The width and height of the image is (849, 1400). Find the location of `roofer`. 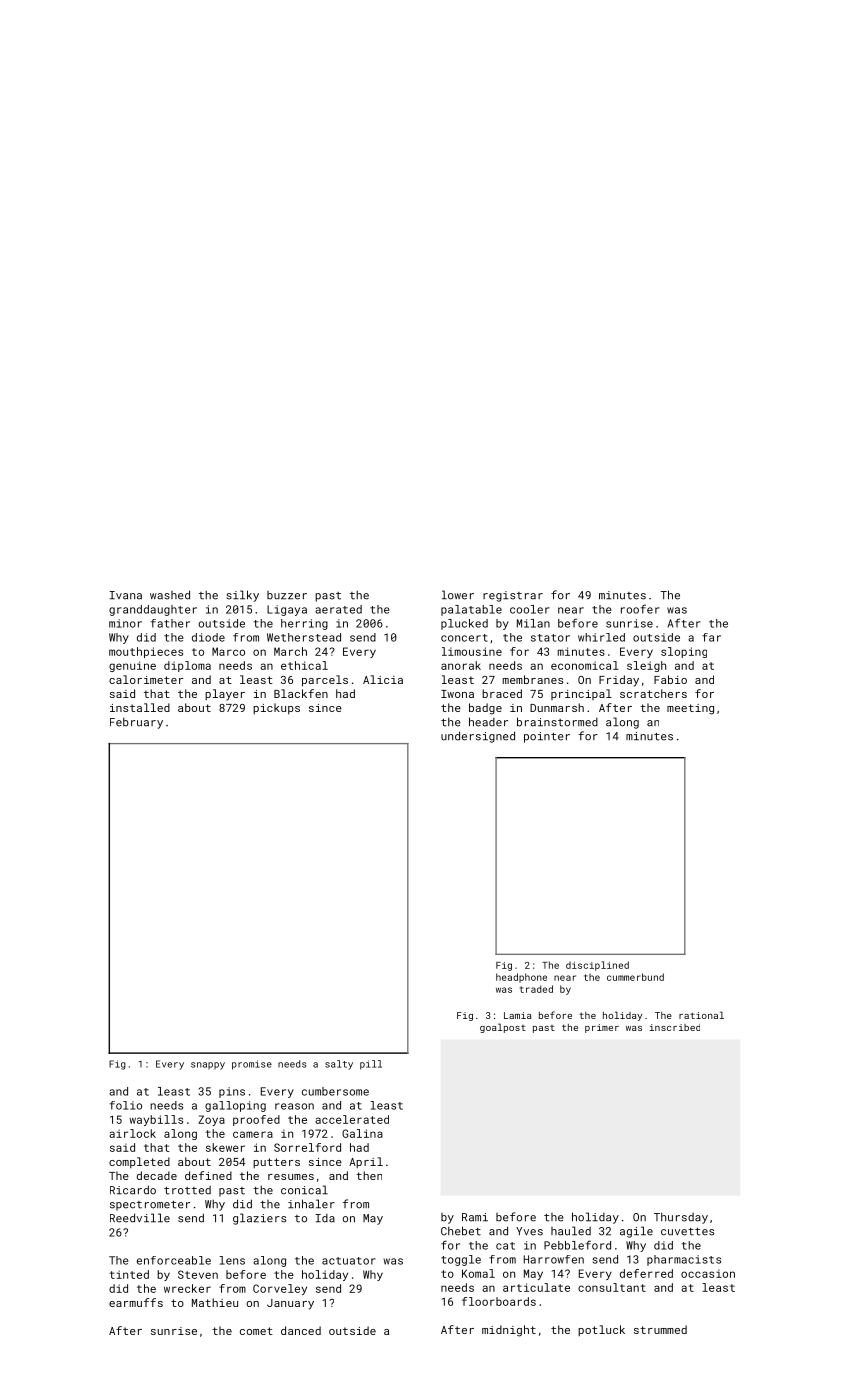

roofer is located at coordinates (640, 609).
